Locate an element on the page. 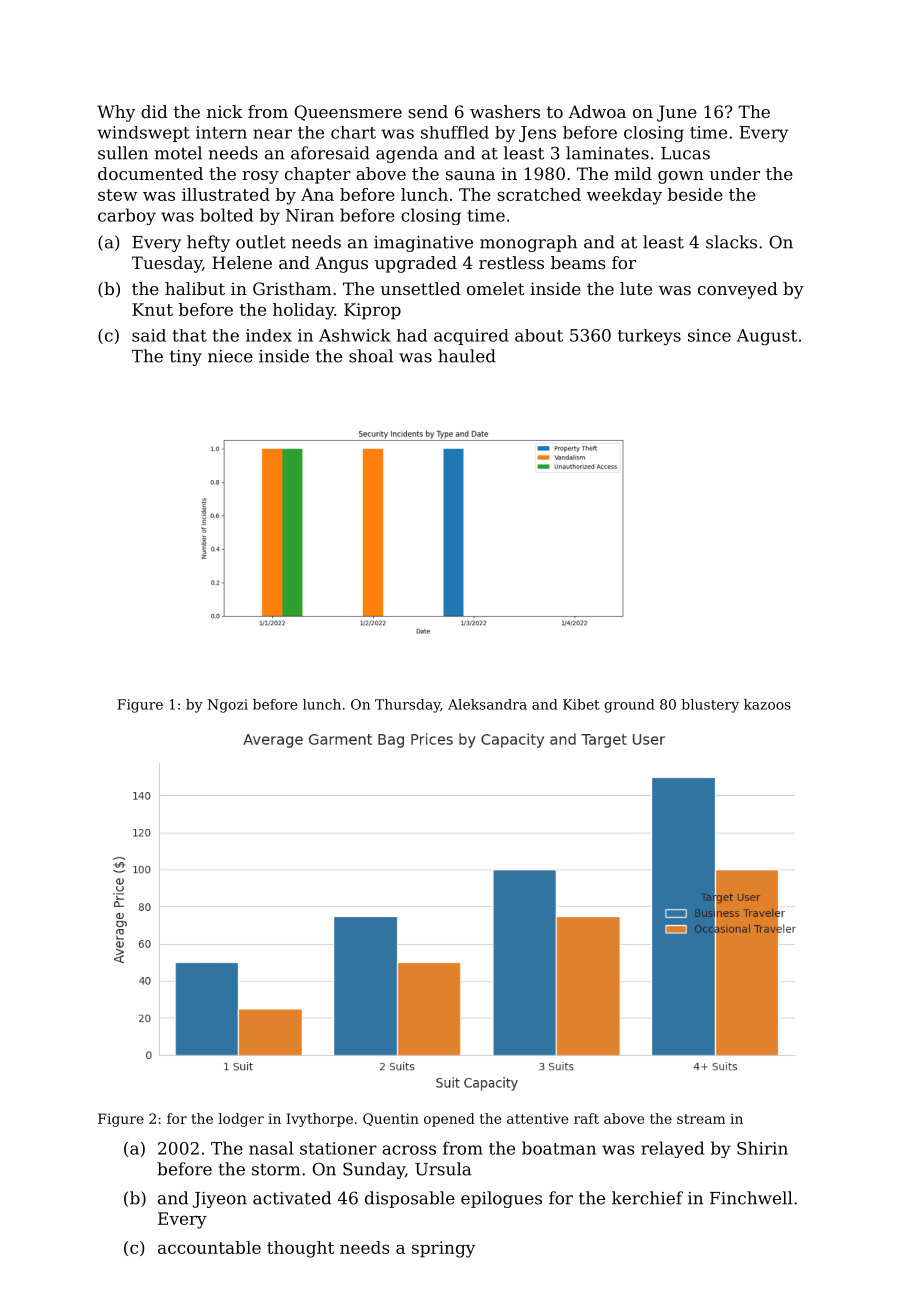  Ngozi is located at coordinates (228, 706).
